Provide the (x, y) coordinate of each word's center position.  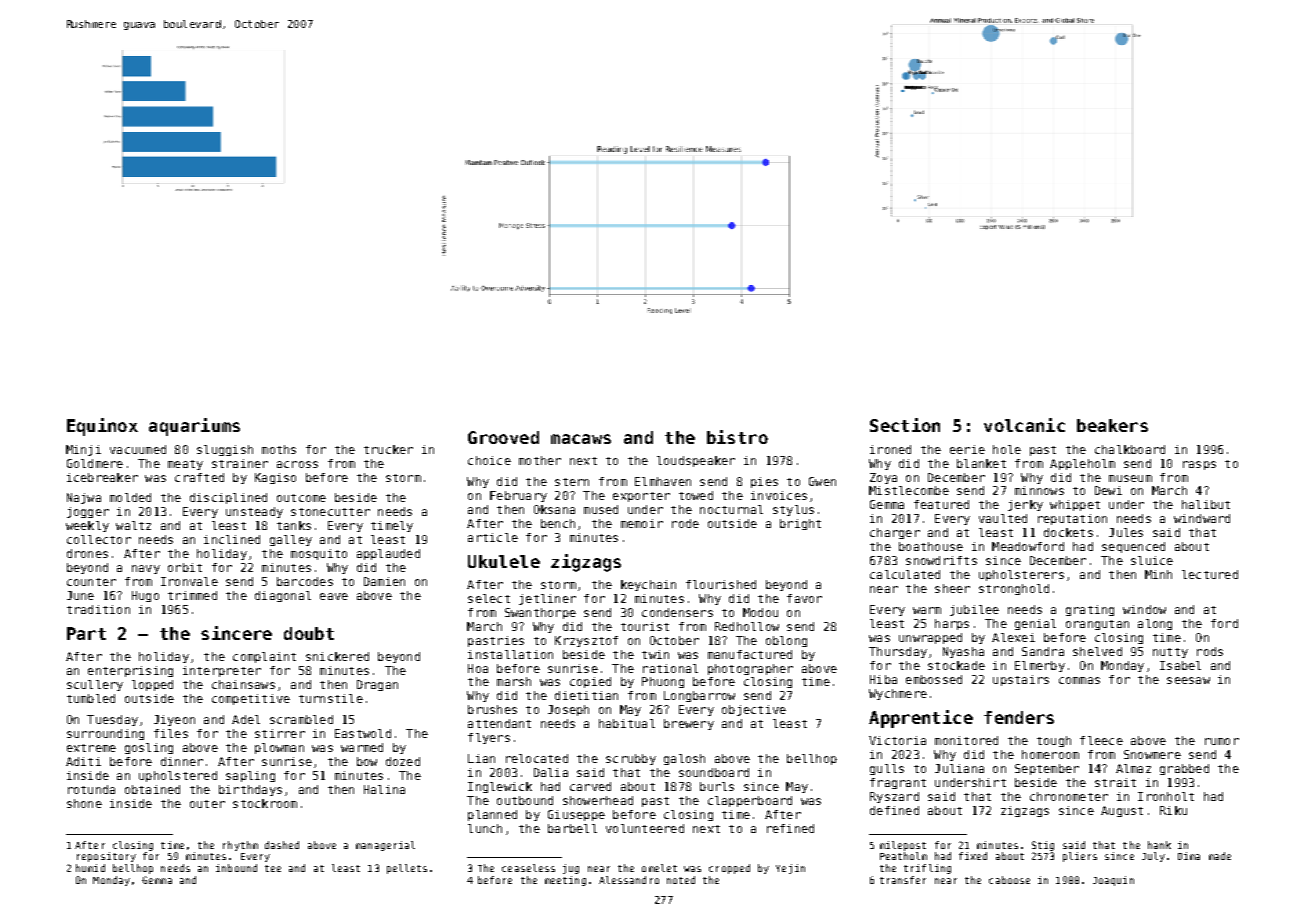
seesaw (1188, 680)
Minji (83, 450)
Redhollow (747, 626)
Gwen (822, 481)
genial (1035, 624)
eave (334, 596)
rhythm (240, 846)
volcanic (1024, 425)
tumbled (91, 698)
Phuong (663, 682)
